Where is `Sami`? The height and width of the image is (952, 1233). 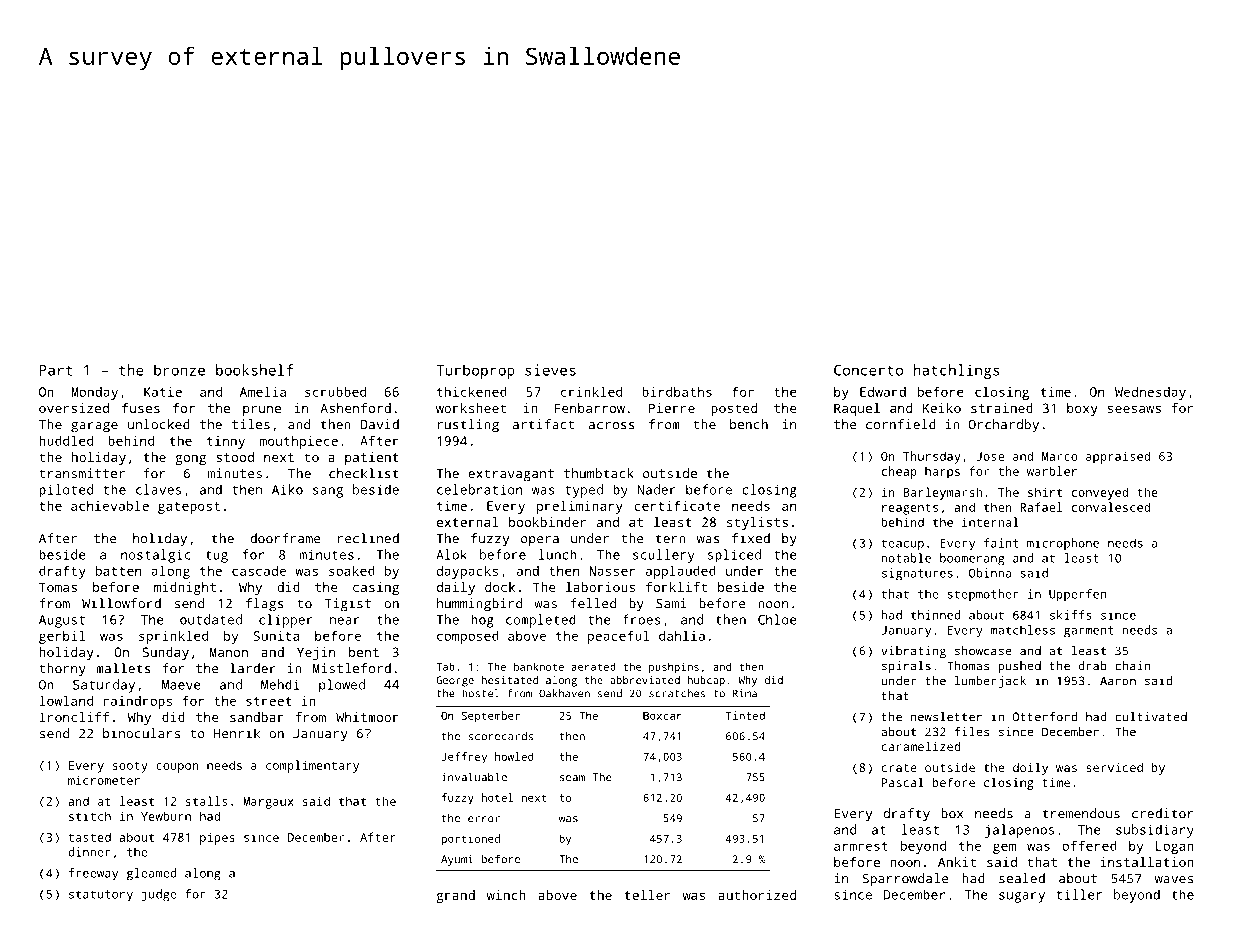
Sami is located at coordinates (671, 603).
